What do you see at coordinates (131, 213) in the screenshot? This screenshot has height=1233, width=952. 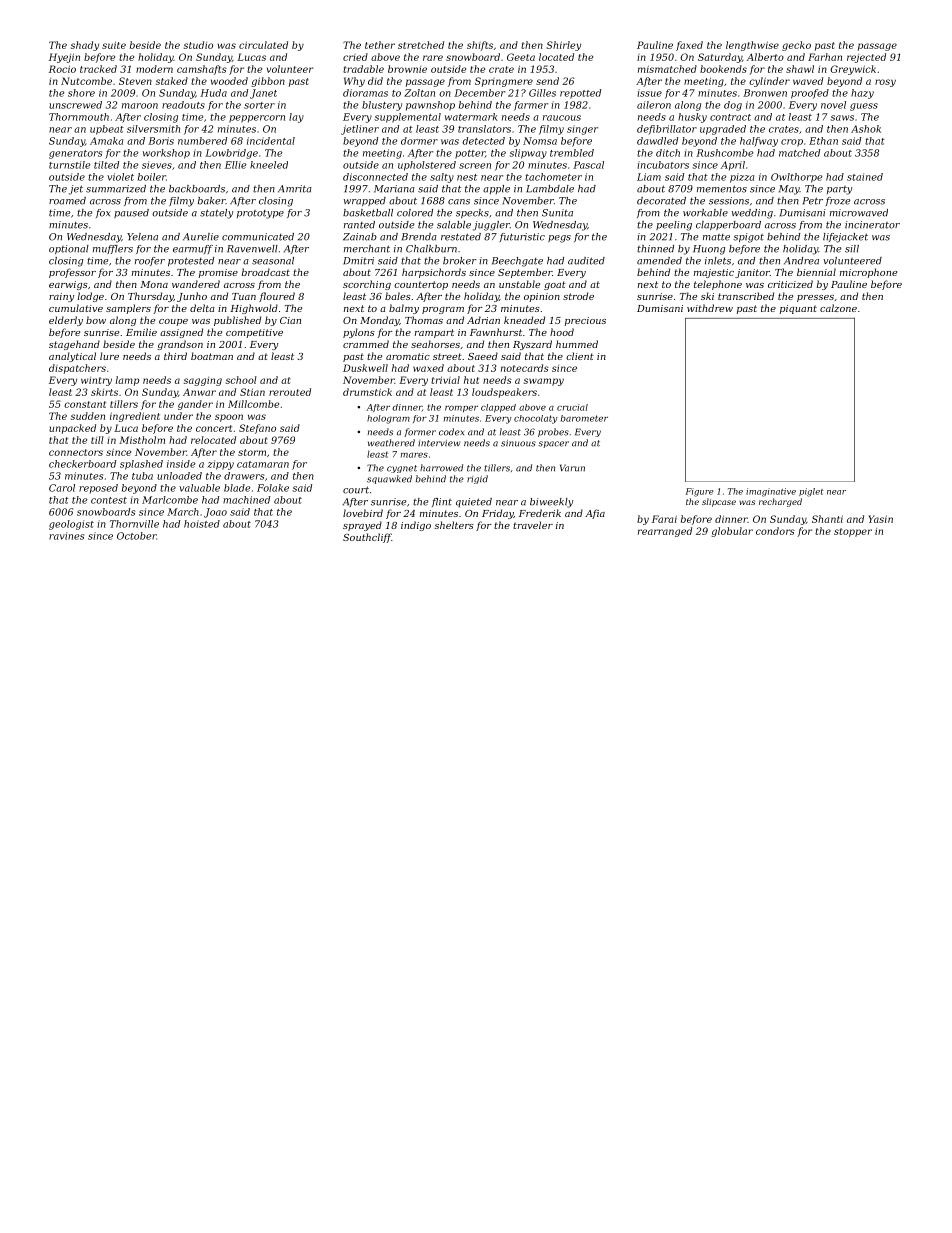 I see `paused` at bounding box center [131, 213].
